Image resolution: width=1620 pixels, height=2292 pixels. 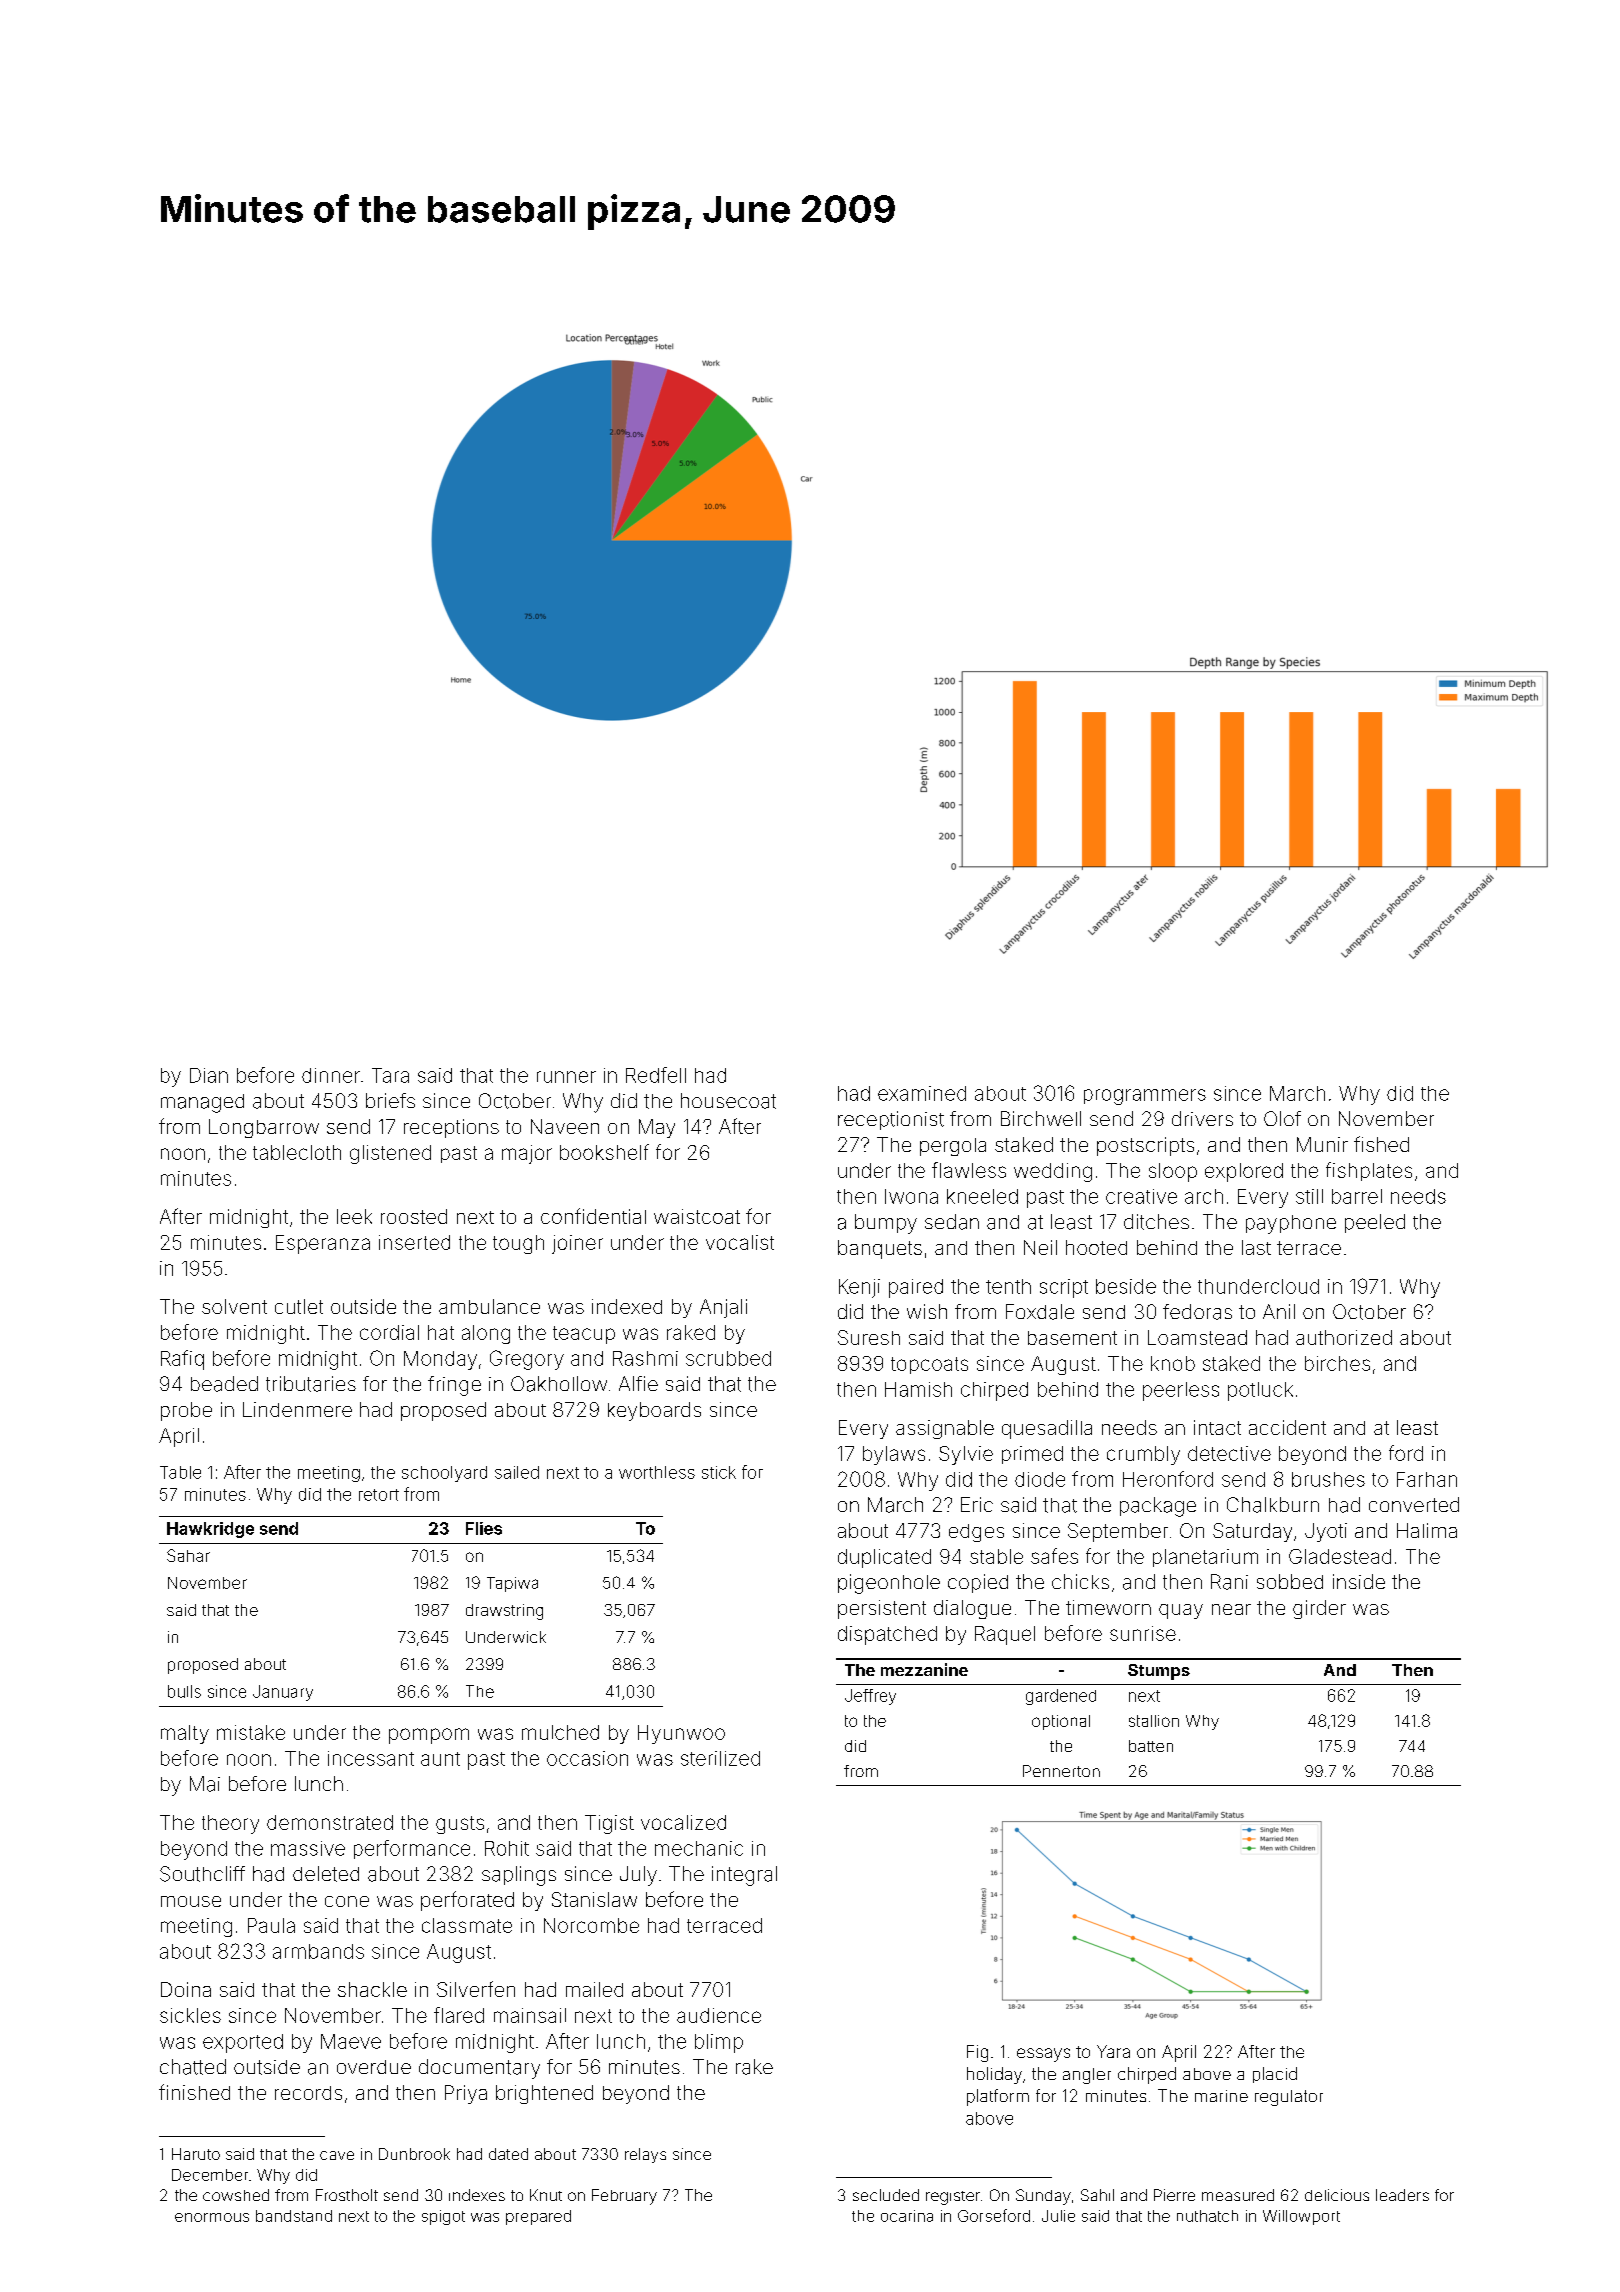 What do you see at coordinates (538, 2217) in the page?
I see `prepared` at bounding box center [538, 2217].
